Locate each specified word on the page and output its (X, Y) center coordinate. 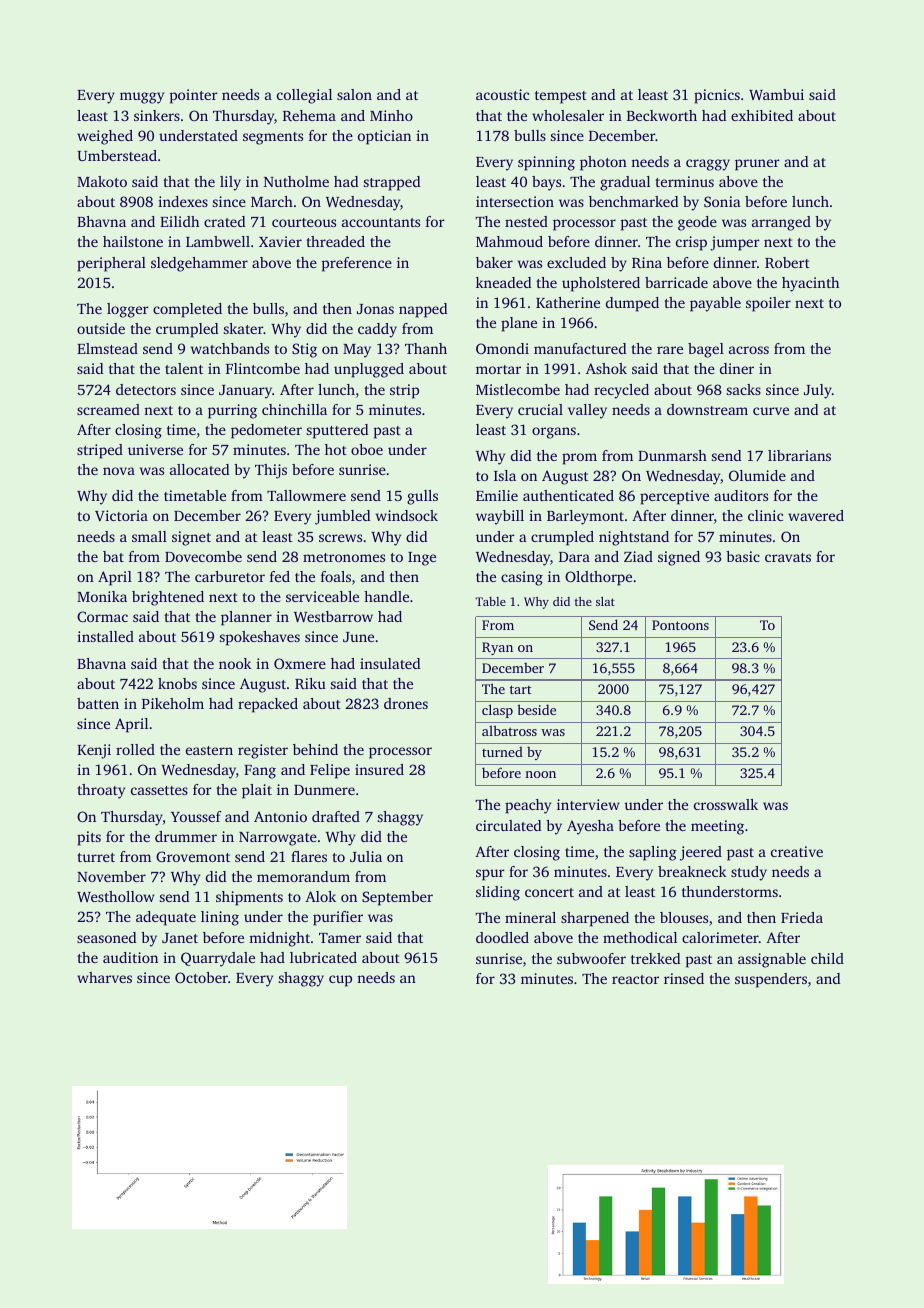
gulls (422, 497)
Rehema (309, 115)
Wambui (776, 94)
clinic (765, 515)
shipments (249, 898)
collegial (304, 96)
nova (119, 471)
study (749, 873)
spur (490, 875)
